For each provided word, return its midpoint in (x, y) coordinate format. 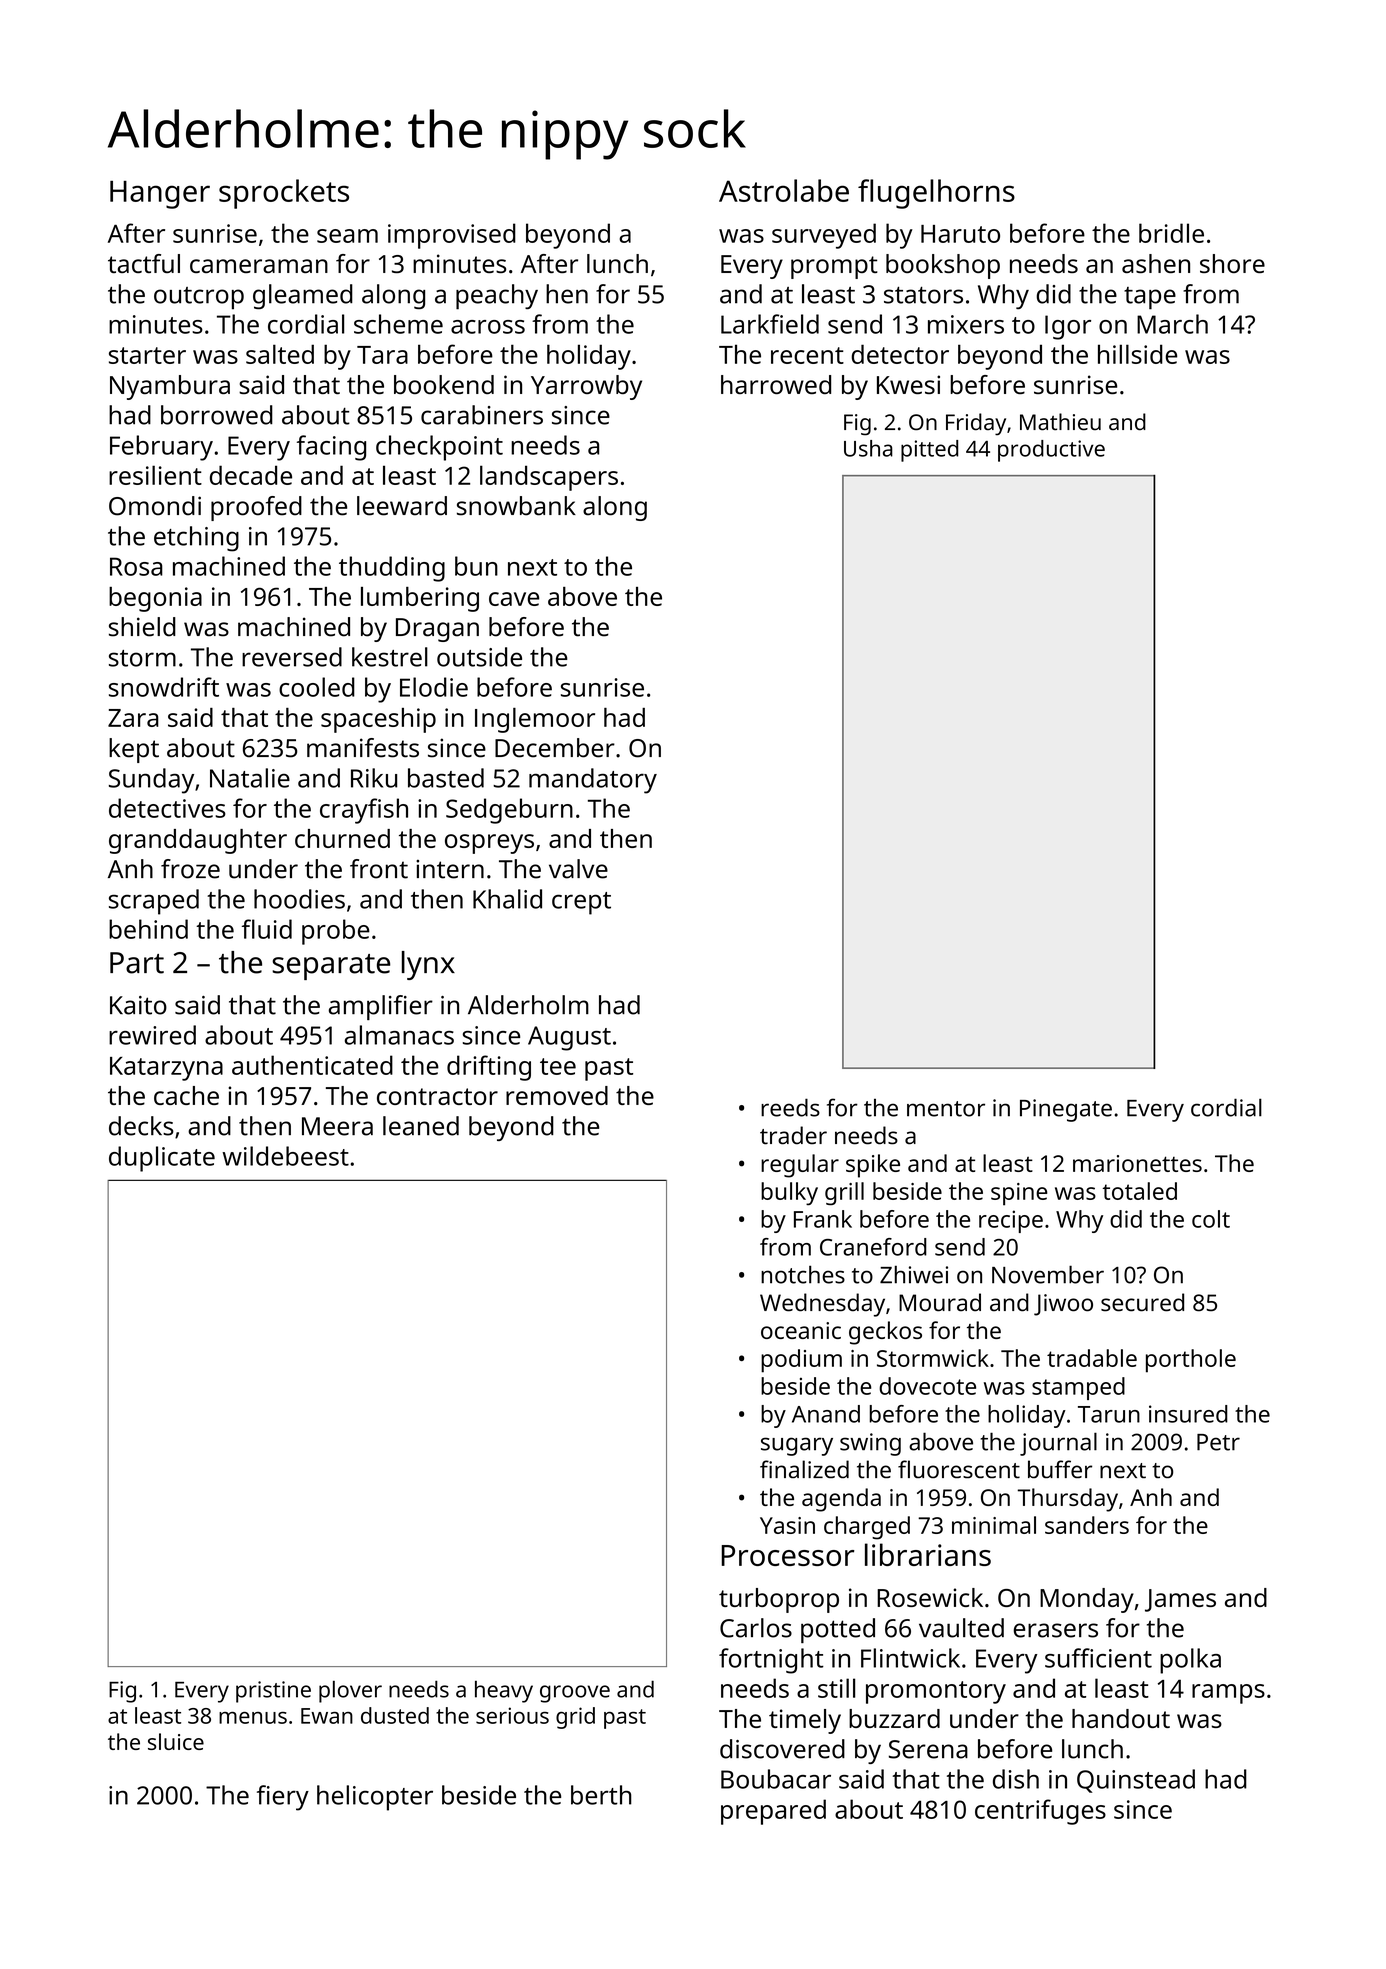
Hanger (160, 195)
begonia (155, 599)
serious (512, 1715)
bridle (1171, 233)
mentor (946, 1109)
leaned (421, 1126)
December (555, 748)
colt (1211, 1219)
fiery (283, 1798)
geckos (885, 1333)
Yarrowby (586, 387)
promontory (936, 1692)
